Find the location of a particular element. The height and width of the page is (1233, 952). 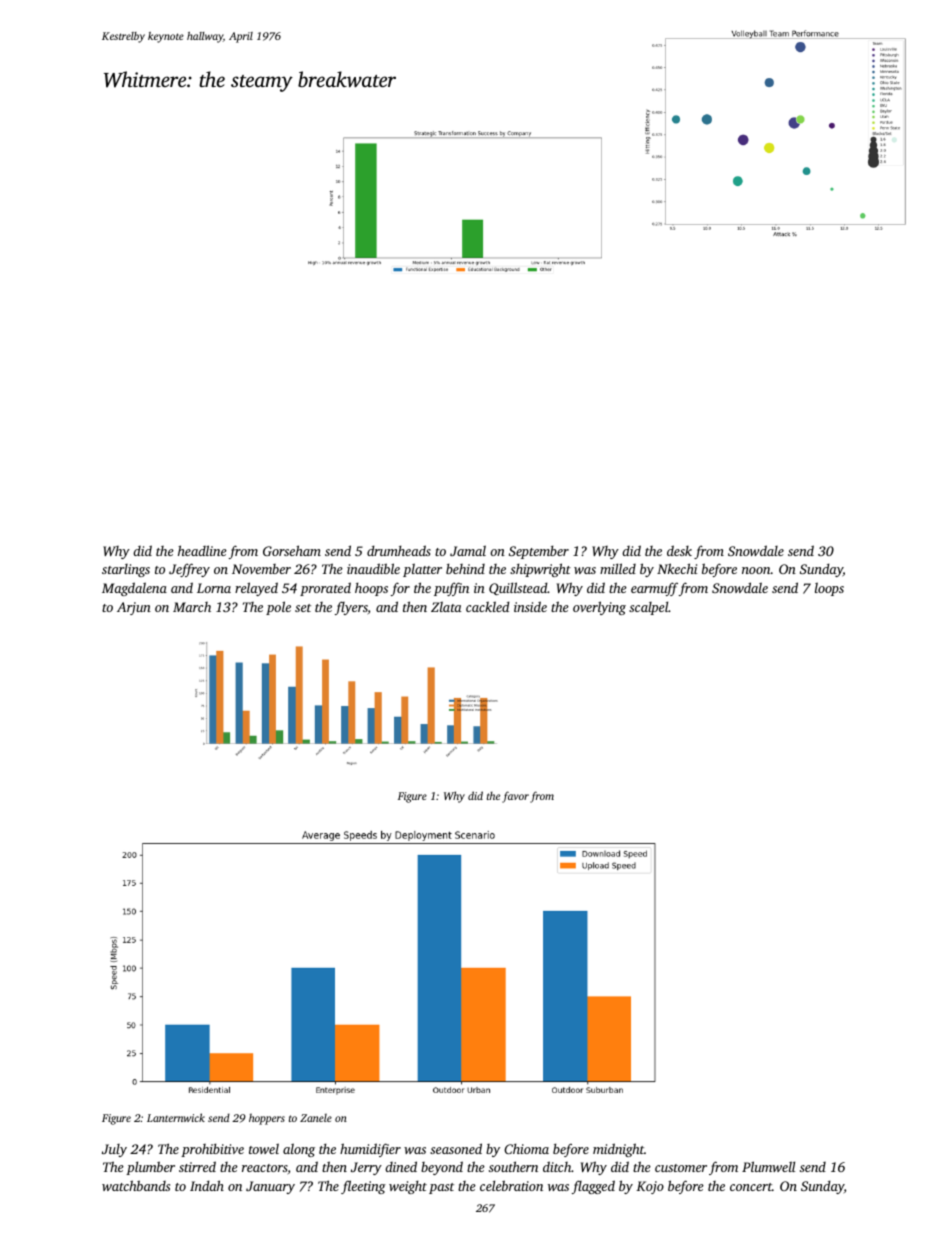

southern is located at coordinates (513, 1166).
